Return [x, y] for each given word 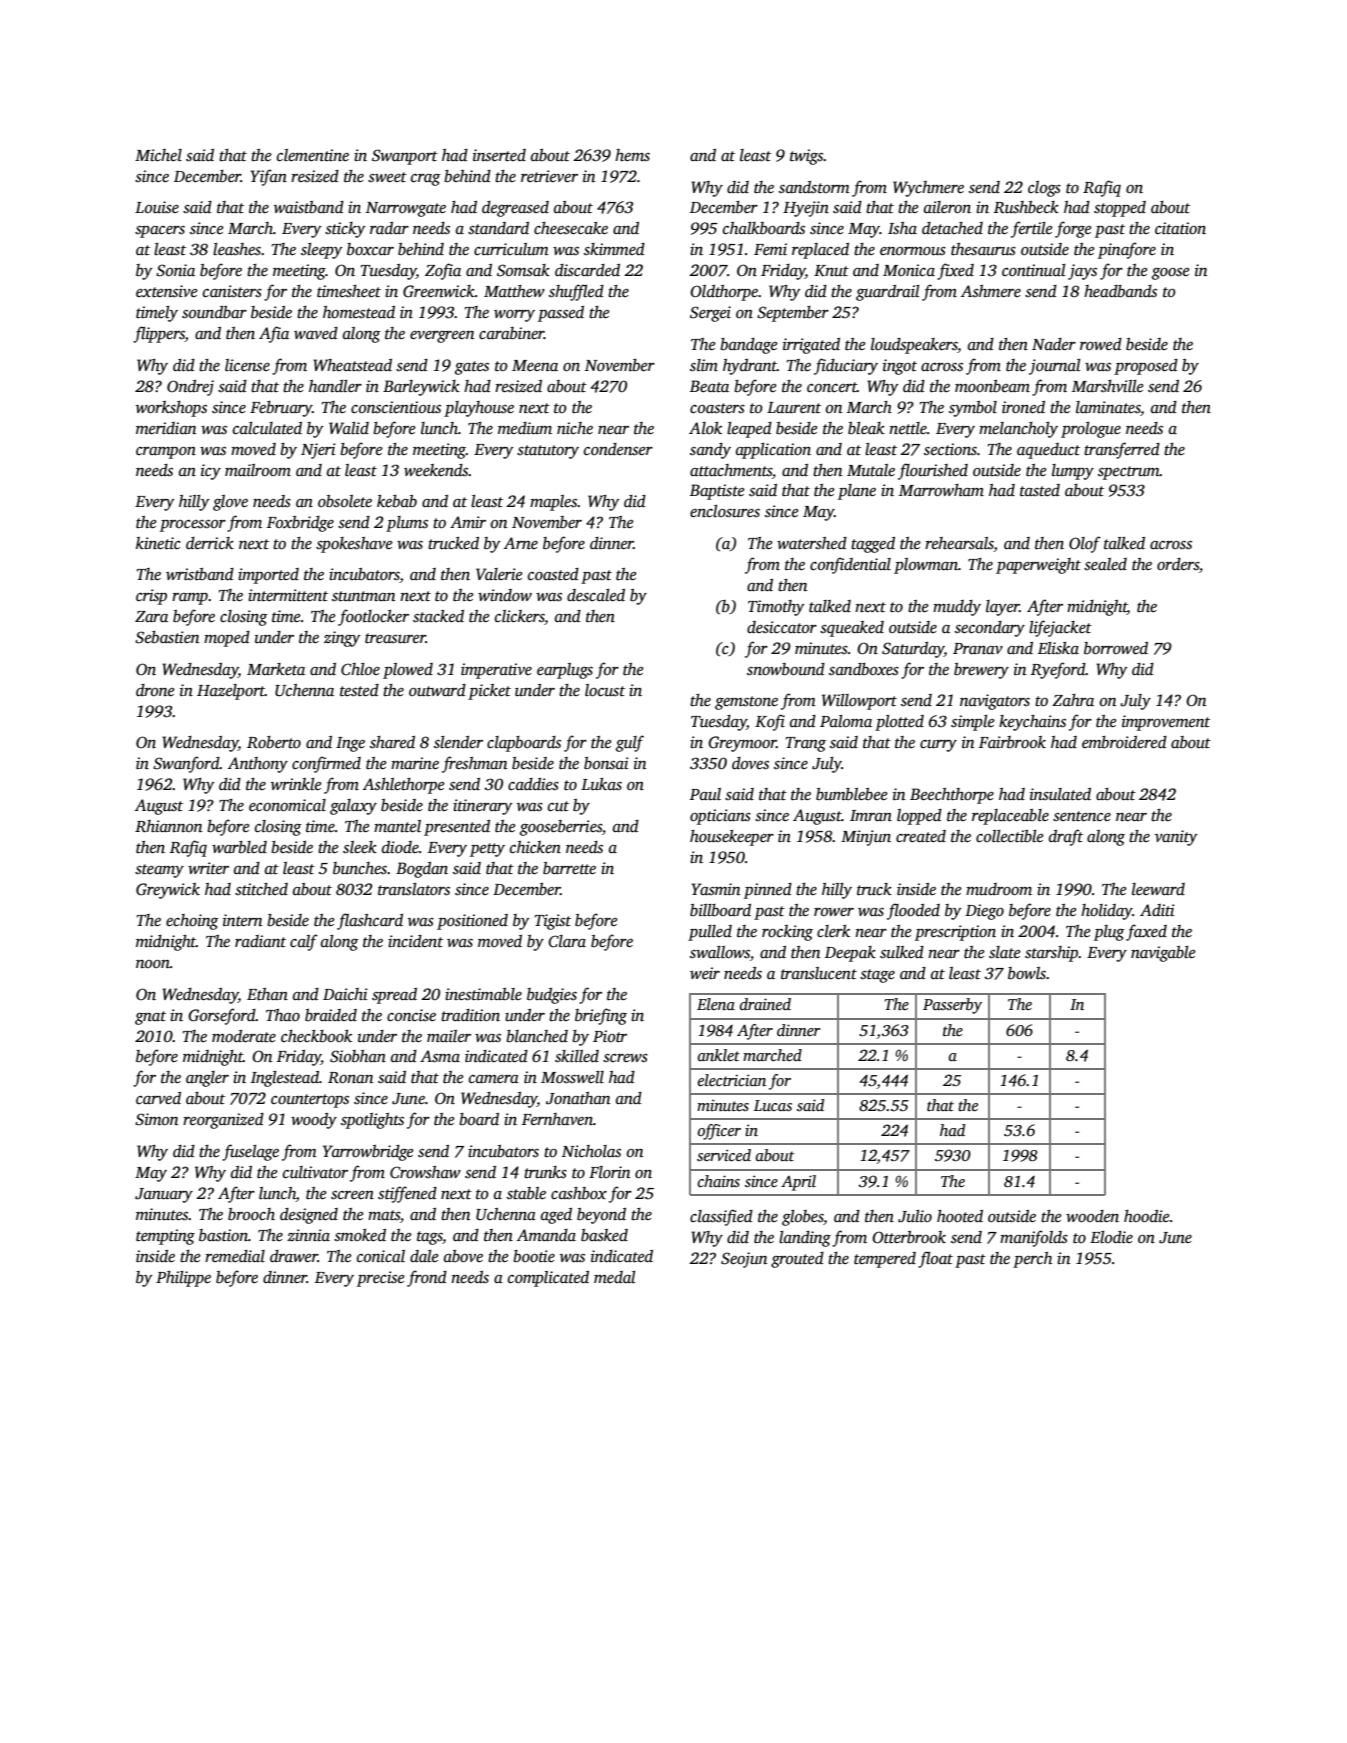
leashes [237, 249]
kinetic [158, 543]
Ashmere [991, 291]
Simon [157, 1119]
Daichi [345, 994]
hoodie [1147, 1216]
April [798, 1183]
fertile [1032, 229]
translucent [819, 973]
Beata [709, 386]
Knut [831, 271]
